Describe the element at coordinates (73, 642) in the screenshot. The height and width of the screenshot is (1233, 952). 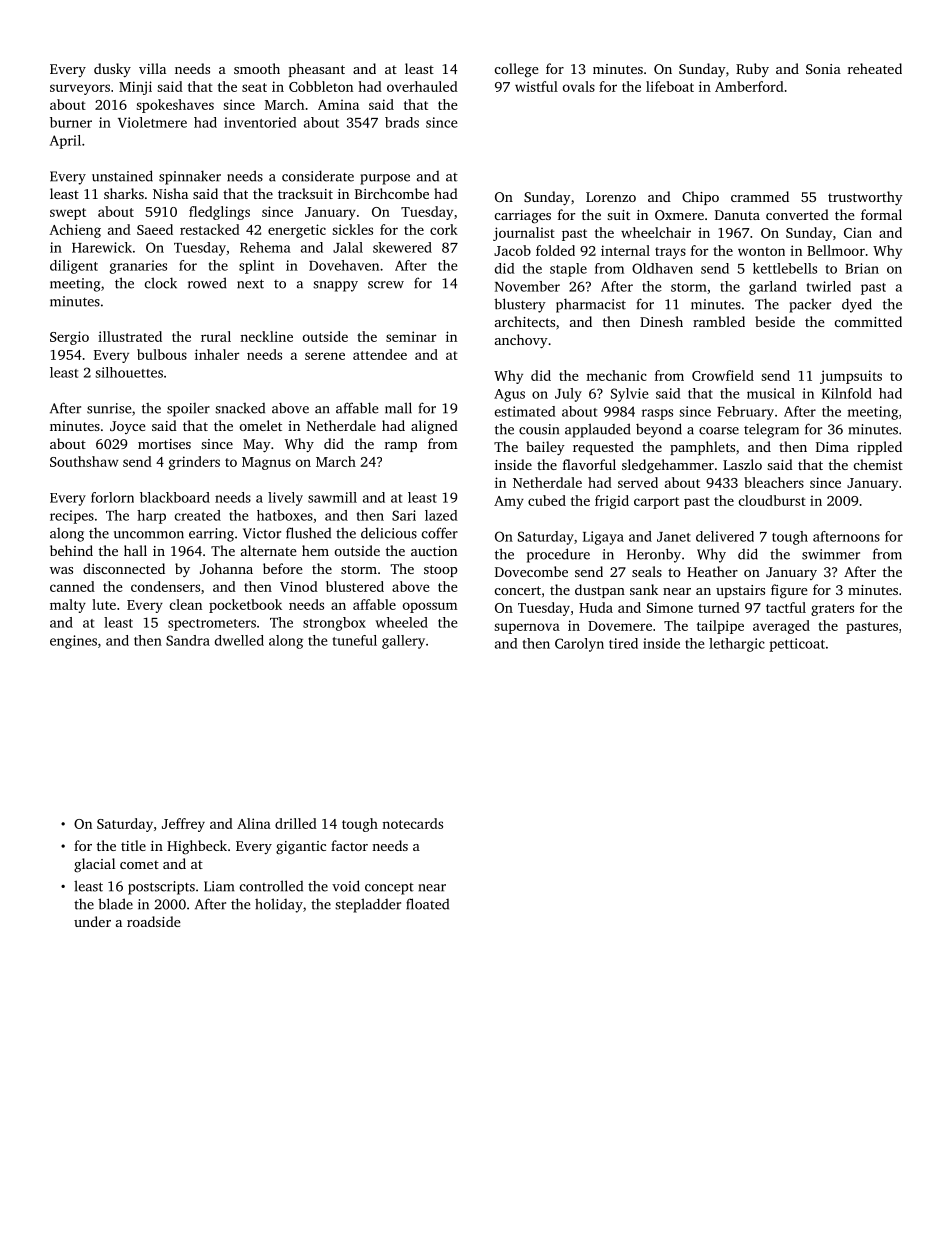
I see `engines` at that location.
